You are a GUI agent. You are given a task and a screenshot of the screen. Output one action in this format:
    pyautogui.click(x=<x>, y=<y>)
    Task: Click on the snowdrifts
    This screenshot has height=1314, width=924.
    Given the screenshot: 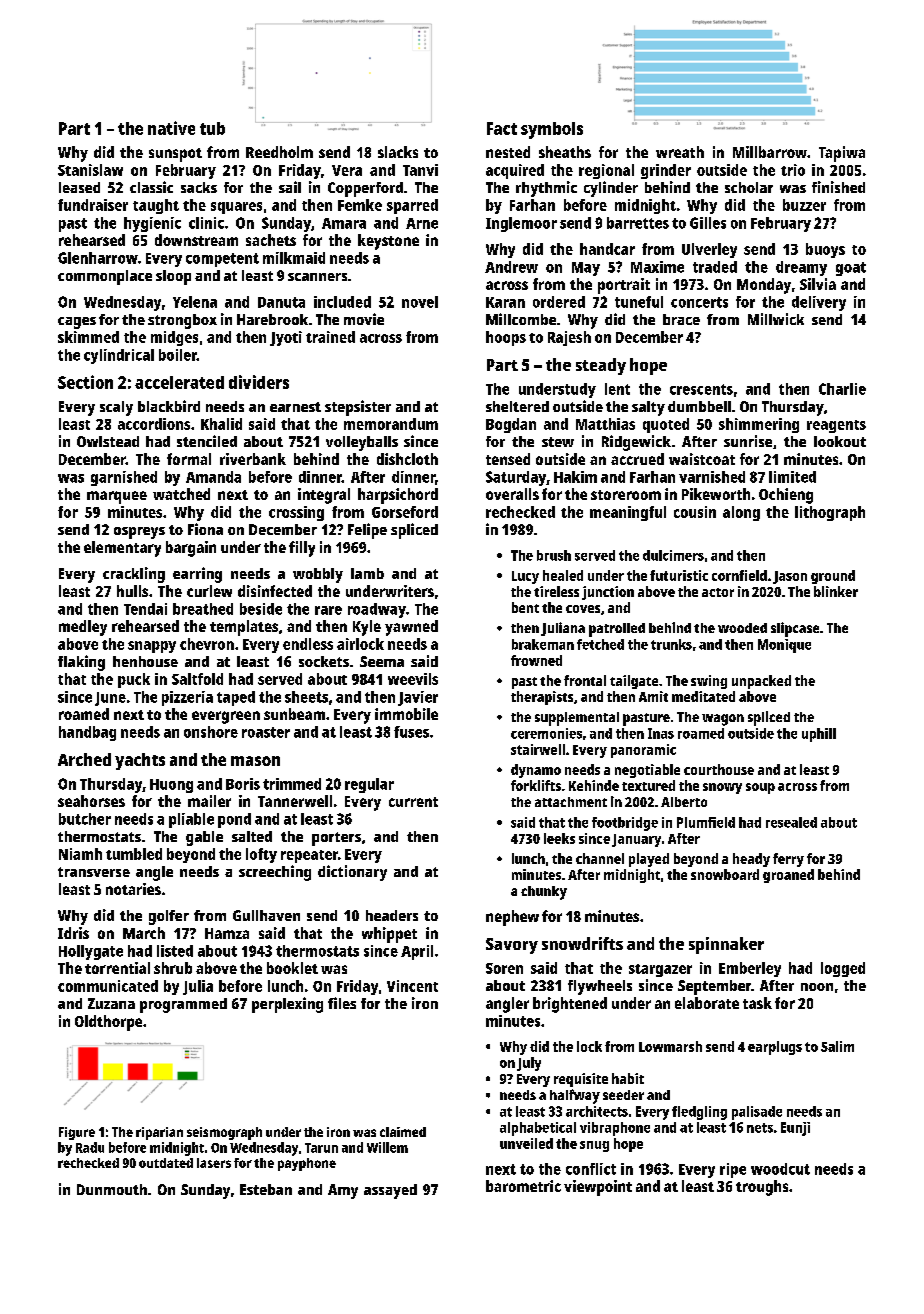 What is the action you would take?
    pyautogui.click(x=582, y=943)
